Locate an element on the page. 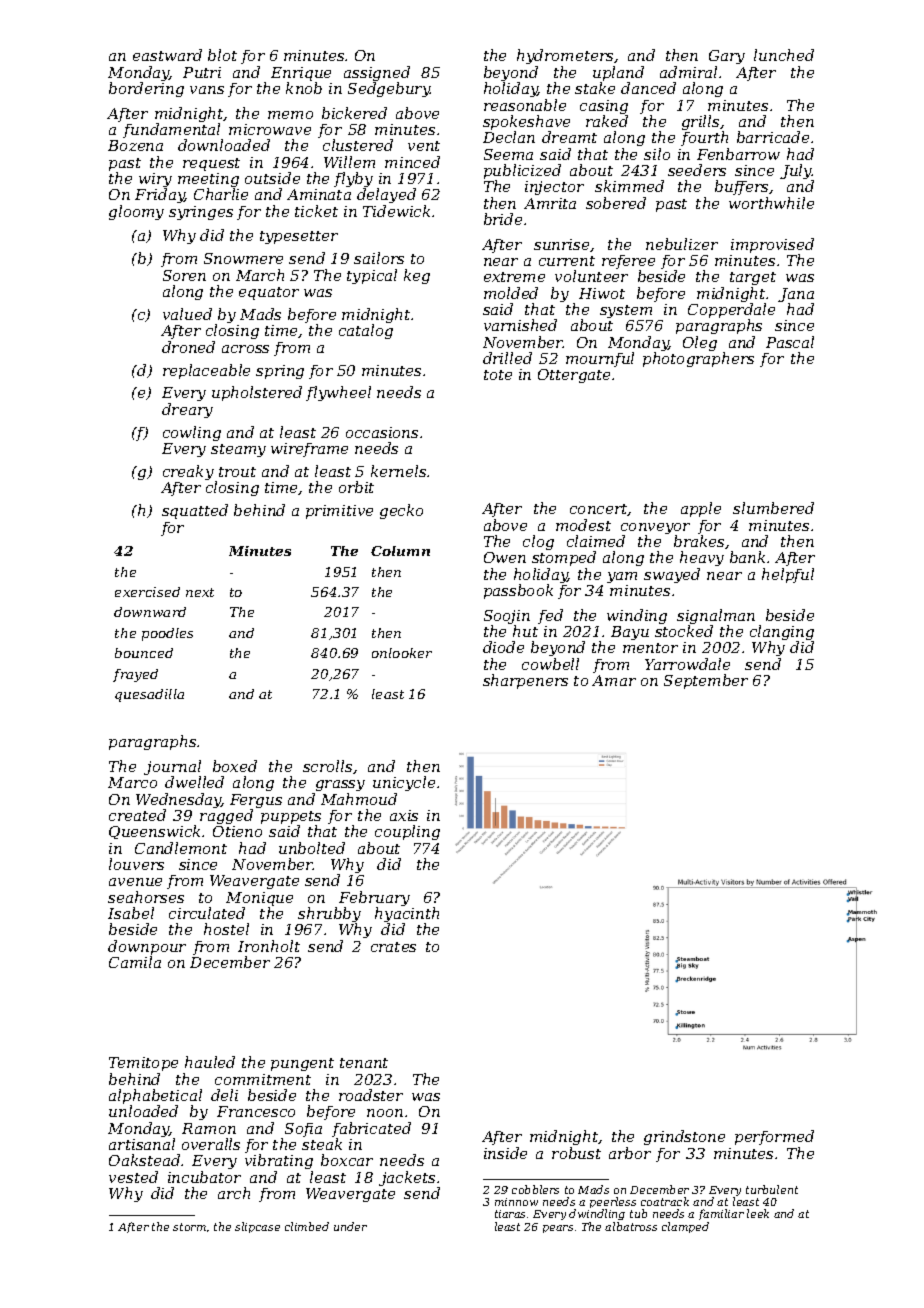 The height and width of the document is (1308, 924). hydrometers is located at coordinates (565, 56).
